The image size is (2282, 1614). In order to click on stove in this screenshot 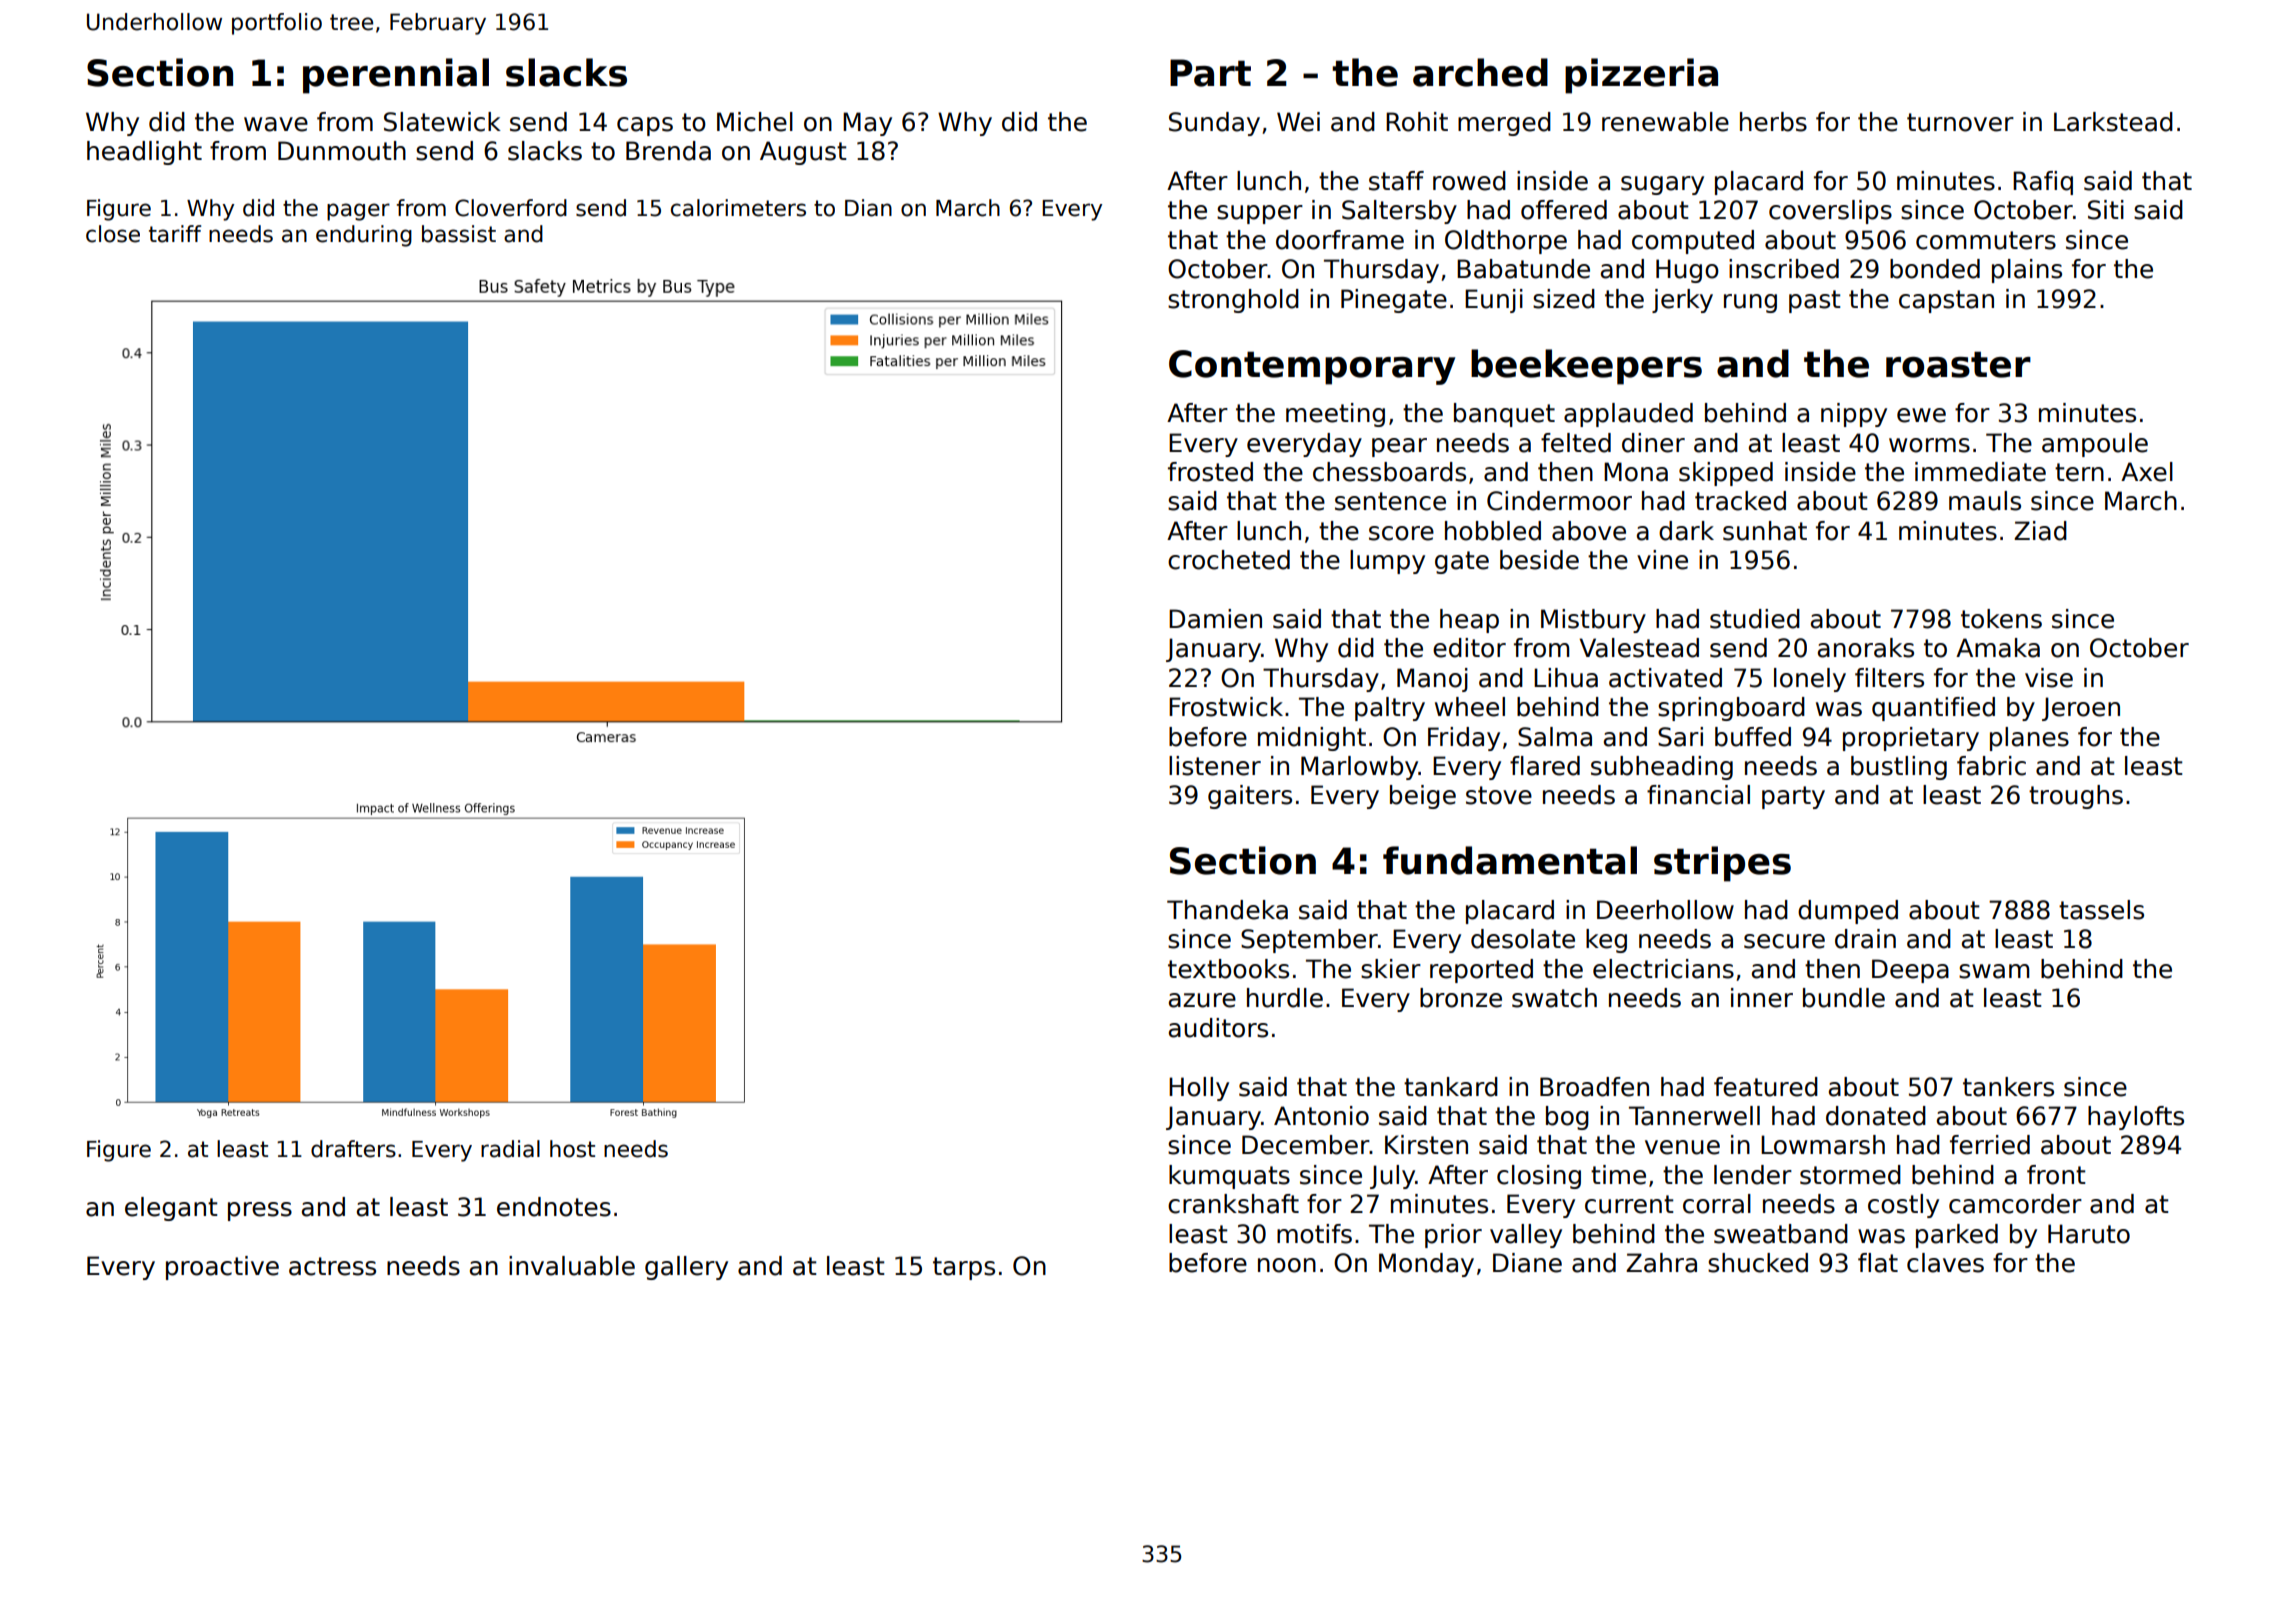, I will do `click(1499, 795)`.
